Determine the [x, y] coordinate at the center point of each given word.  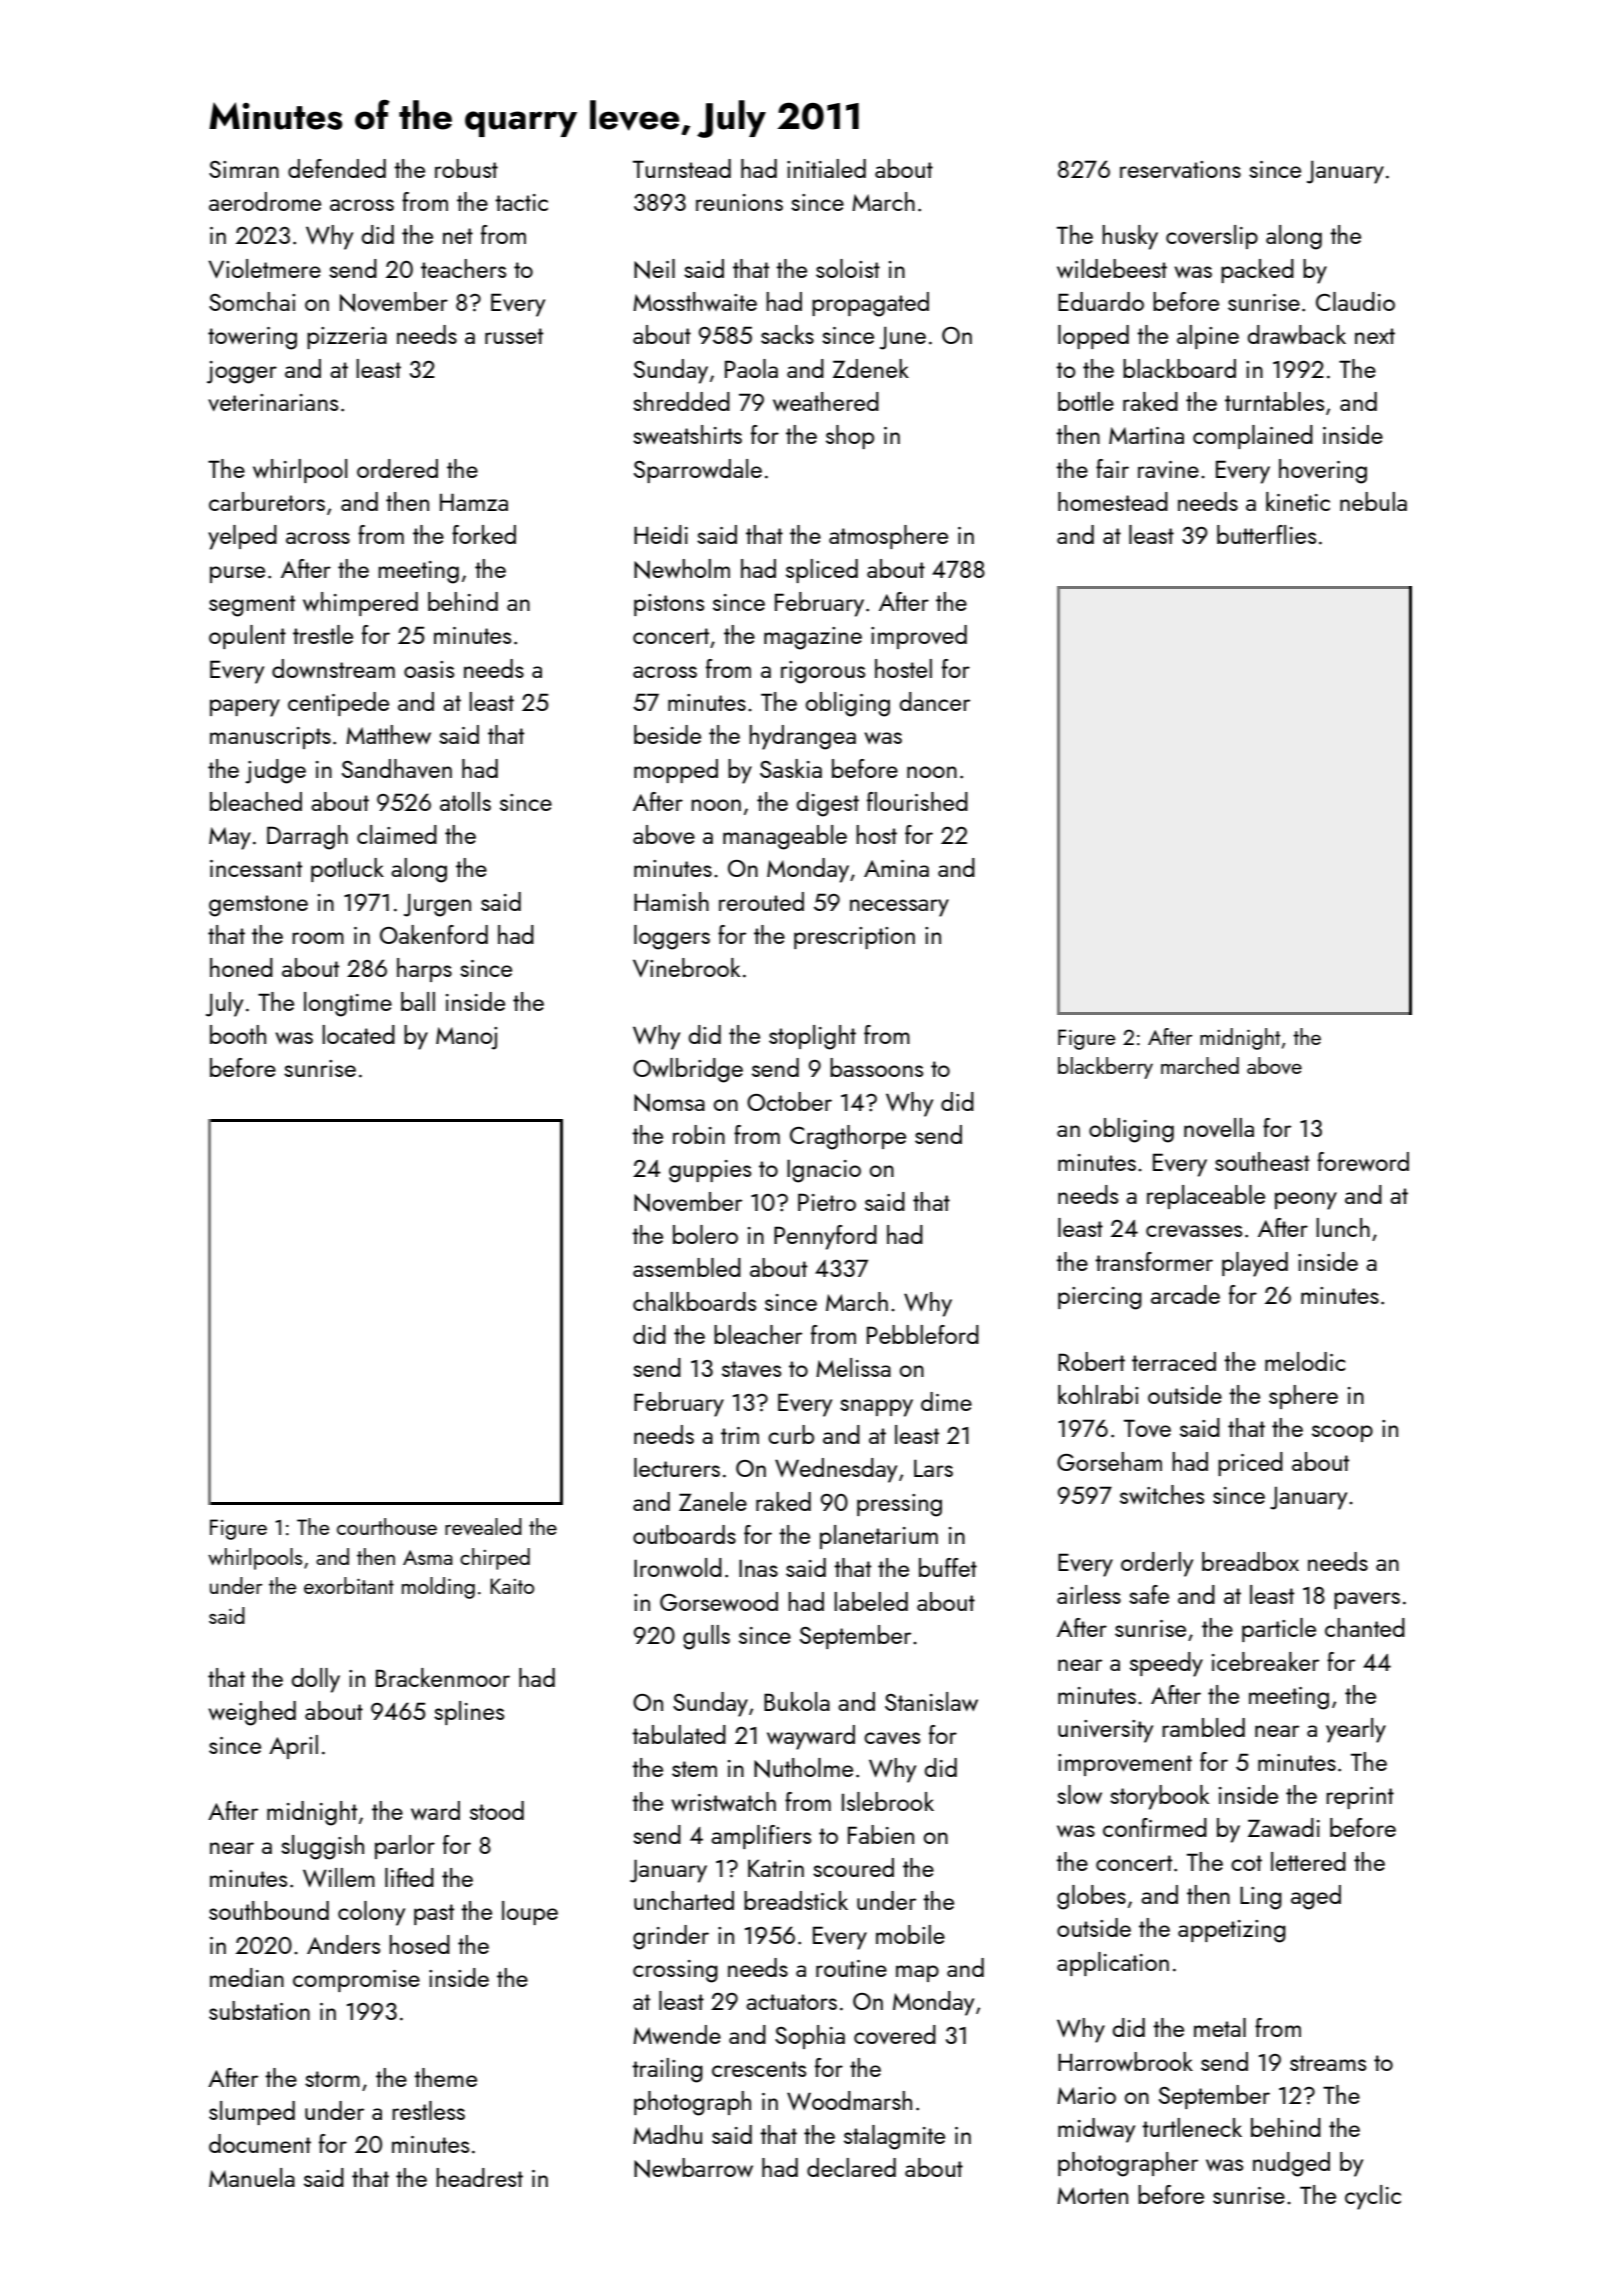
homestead [1113, 501]
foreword [1363, 1161]
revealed [483, 1526]
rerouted [761, 901]
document [260, 2143]
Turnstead [682, 168]
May [230, 838]
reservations [1180, 169]
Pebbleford [923, 1334]
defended [337, 168]
